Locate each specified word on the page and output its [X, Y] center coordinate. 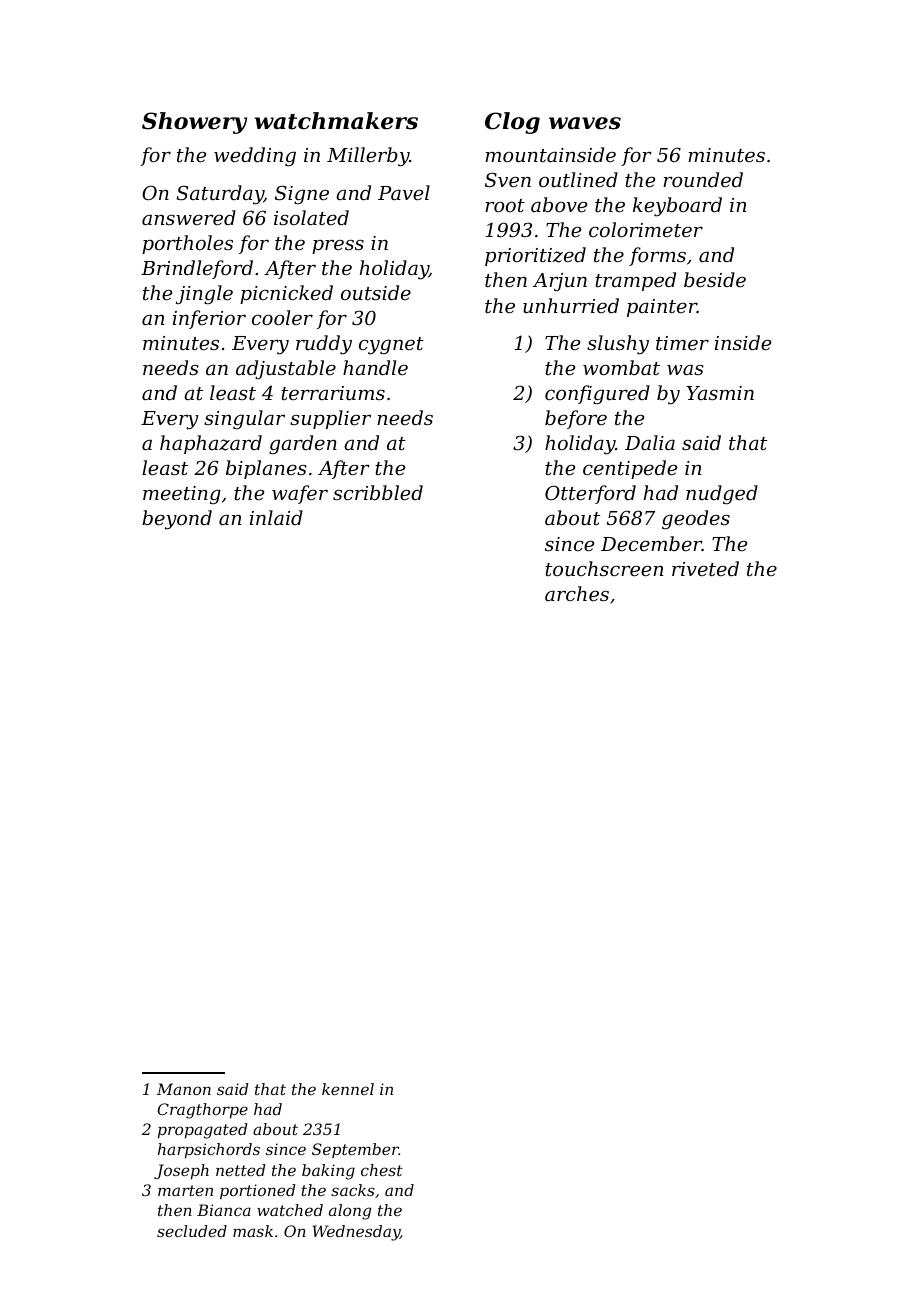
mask [253, 1231]
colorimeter [646, 229]
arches [577, 593]
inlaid [276, 517]
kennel [348, 1089]
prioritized [535, 256]
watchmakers [336, 121]
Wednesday [356, 1233]
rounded [703, 179]
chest [382, 1170]
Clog [512, 123]
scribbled [378, 492]
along [350, 1212]
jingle [204, 294]
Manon [184, 1089]
